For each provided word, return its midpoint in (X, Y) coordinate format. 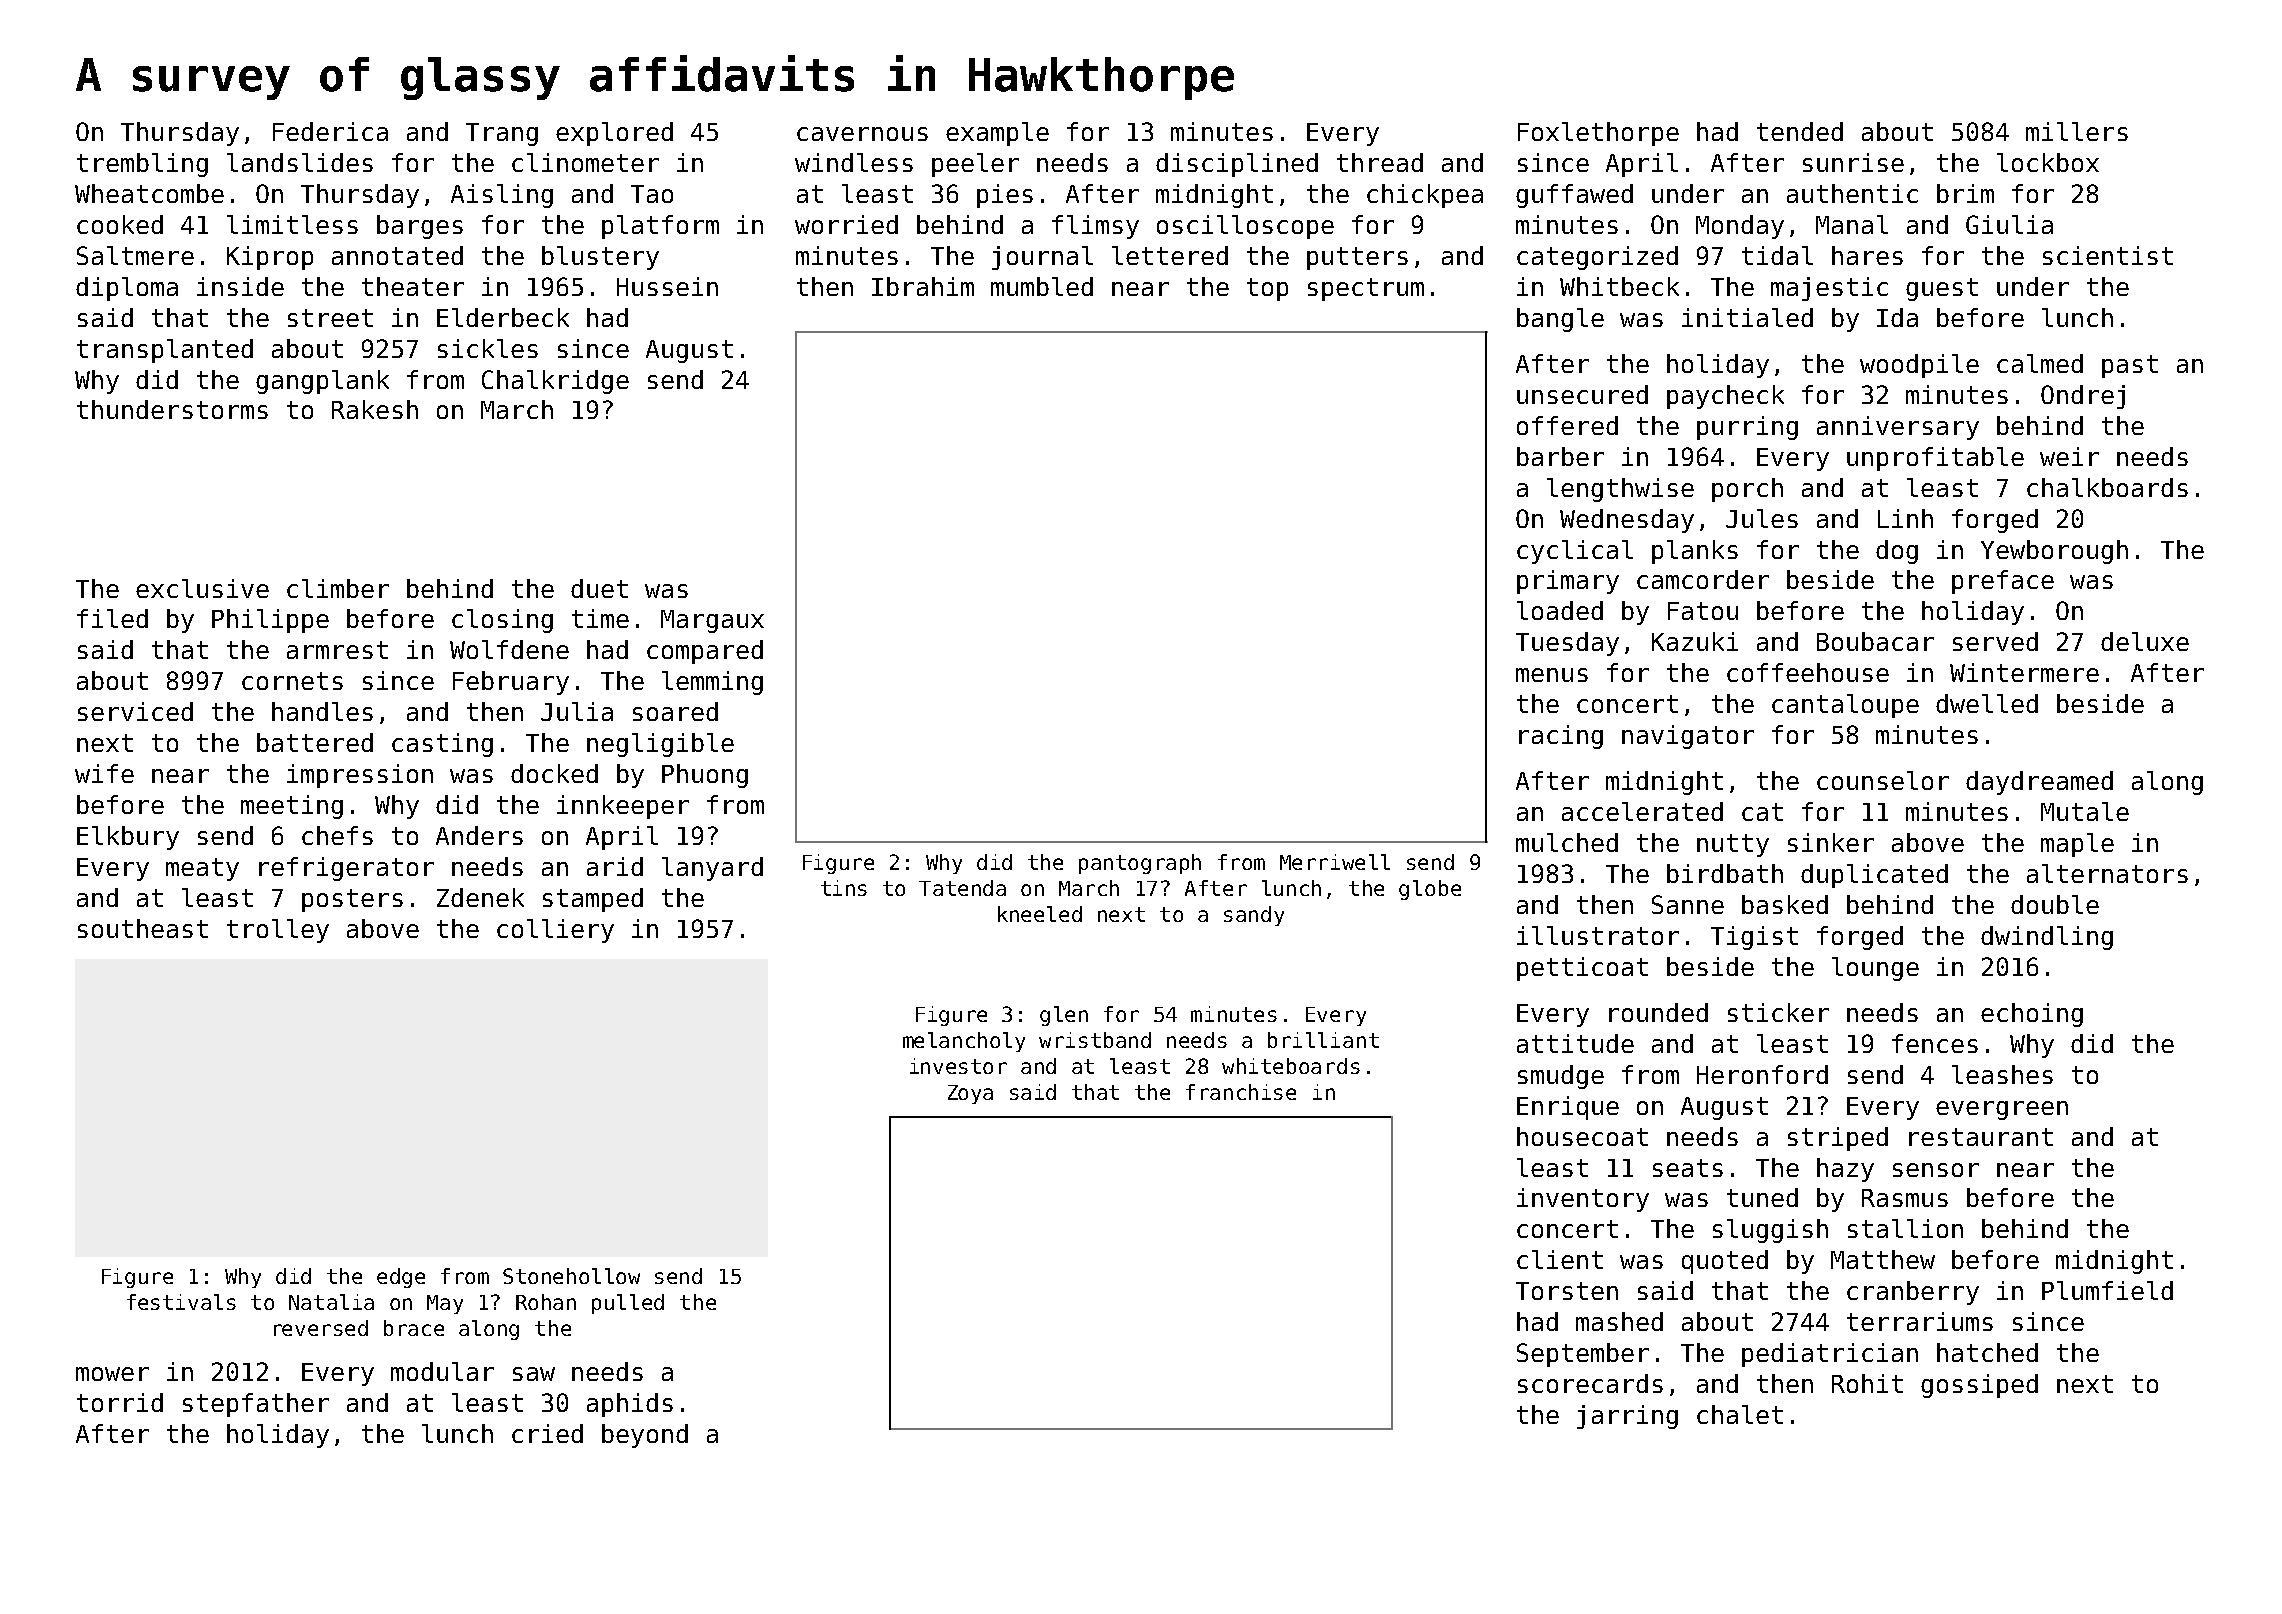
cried (547, 1433)
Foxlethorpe (1598, 134)
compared (705, 652)
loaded (1560, 610)
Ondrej (2083, 397)
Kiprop (270, 258)
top (1267, 289)
